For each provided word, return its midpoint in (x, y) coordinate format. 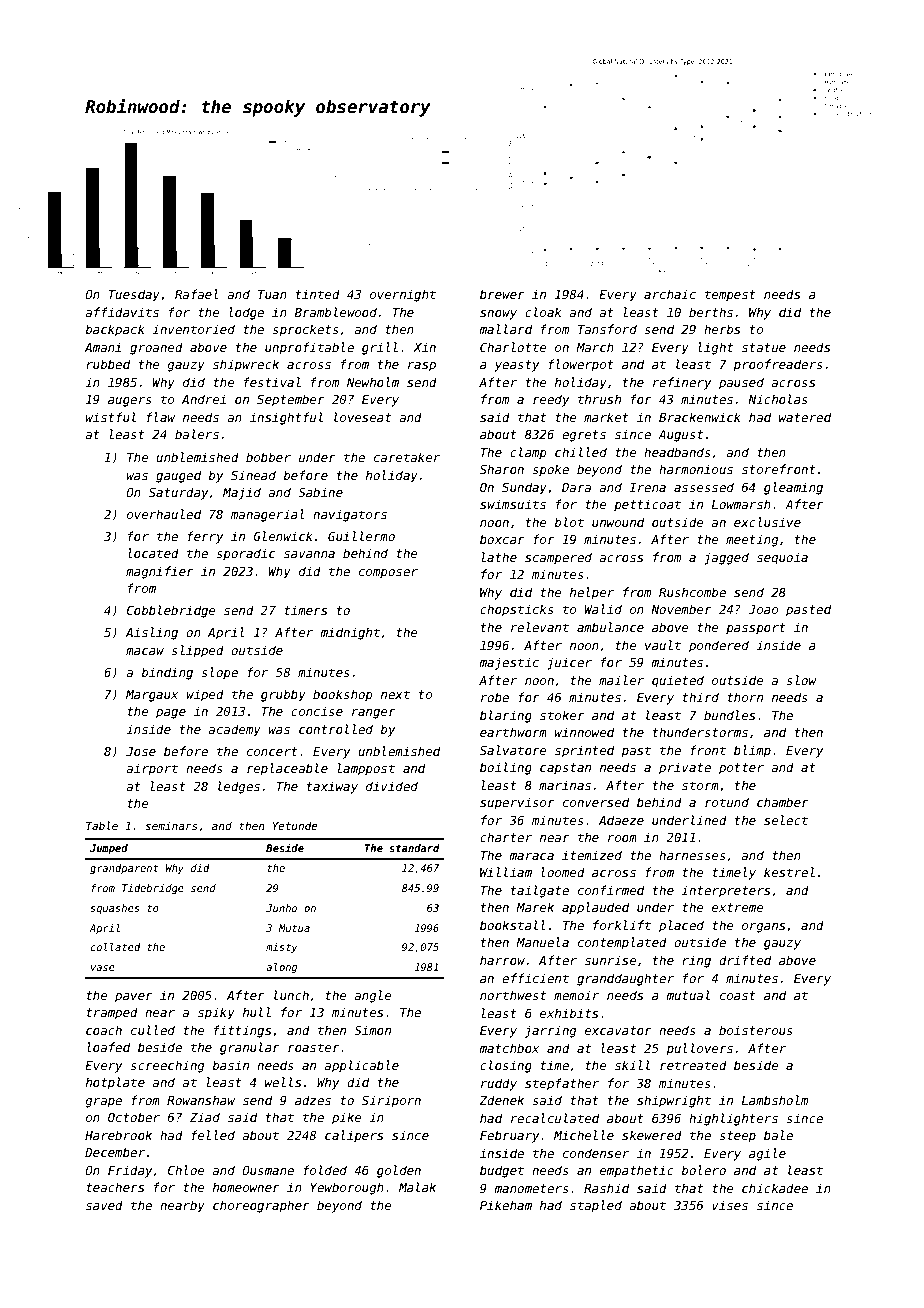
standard (414, 848)
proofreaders (778, 365)
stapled (596, 1206)
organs (763, 928)
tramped (112, 1013)
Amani (103, 347)
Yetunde (295, 825)
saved (104, 1205)
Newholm (373, 382)
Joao (763, 609)
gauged (178, 476)
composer (388, 574)
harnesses (692, 855)
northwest (513, 995)
